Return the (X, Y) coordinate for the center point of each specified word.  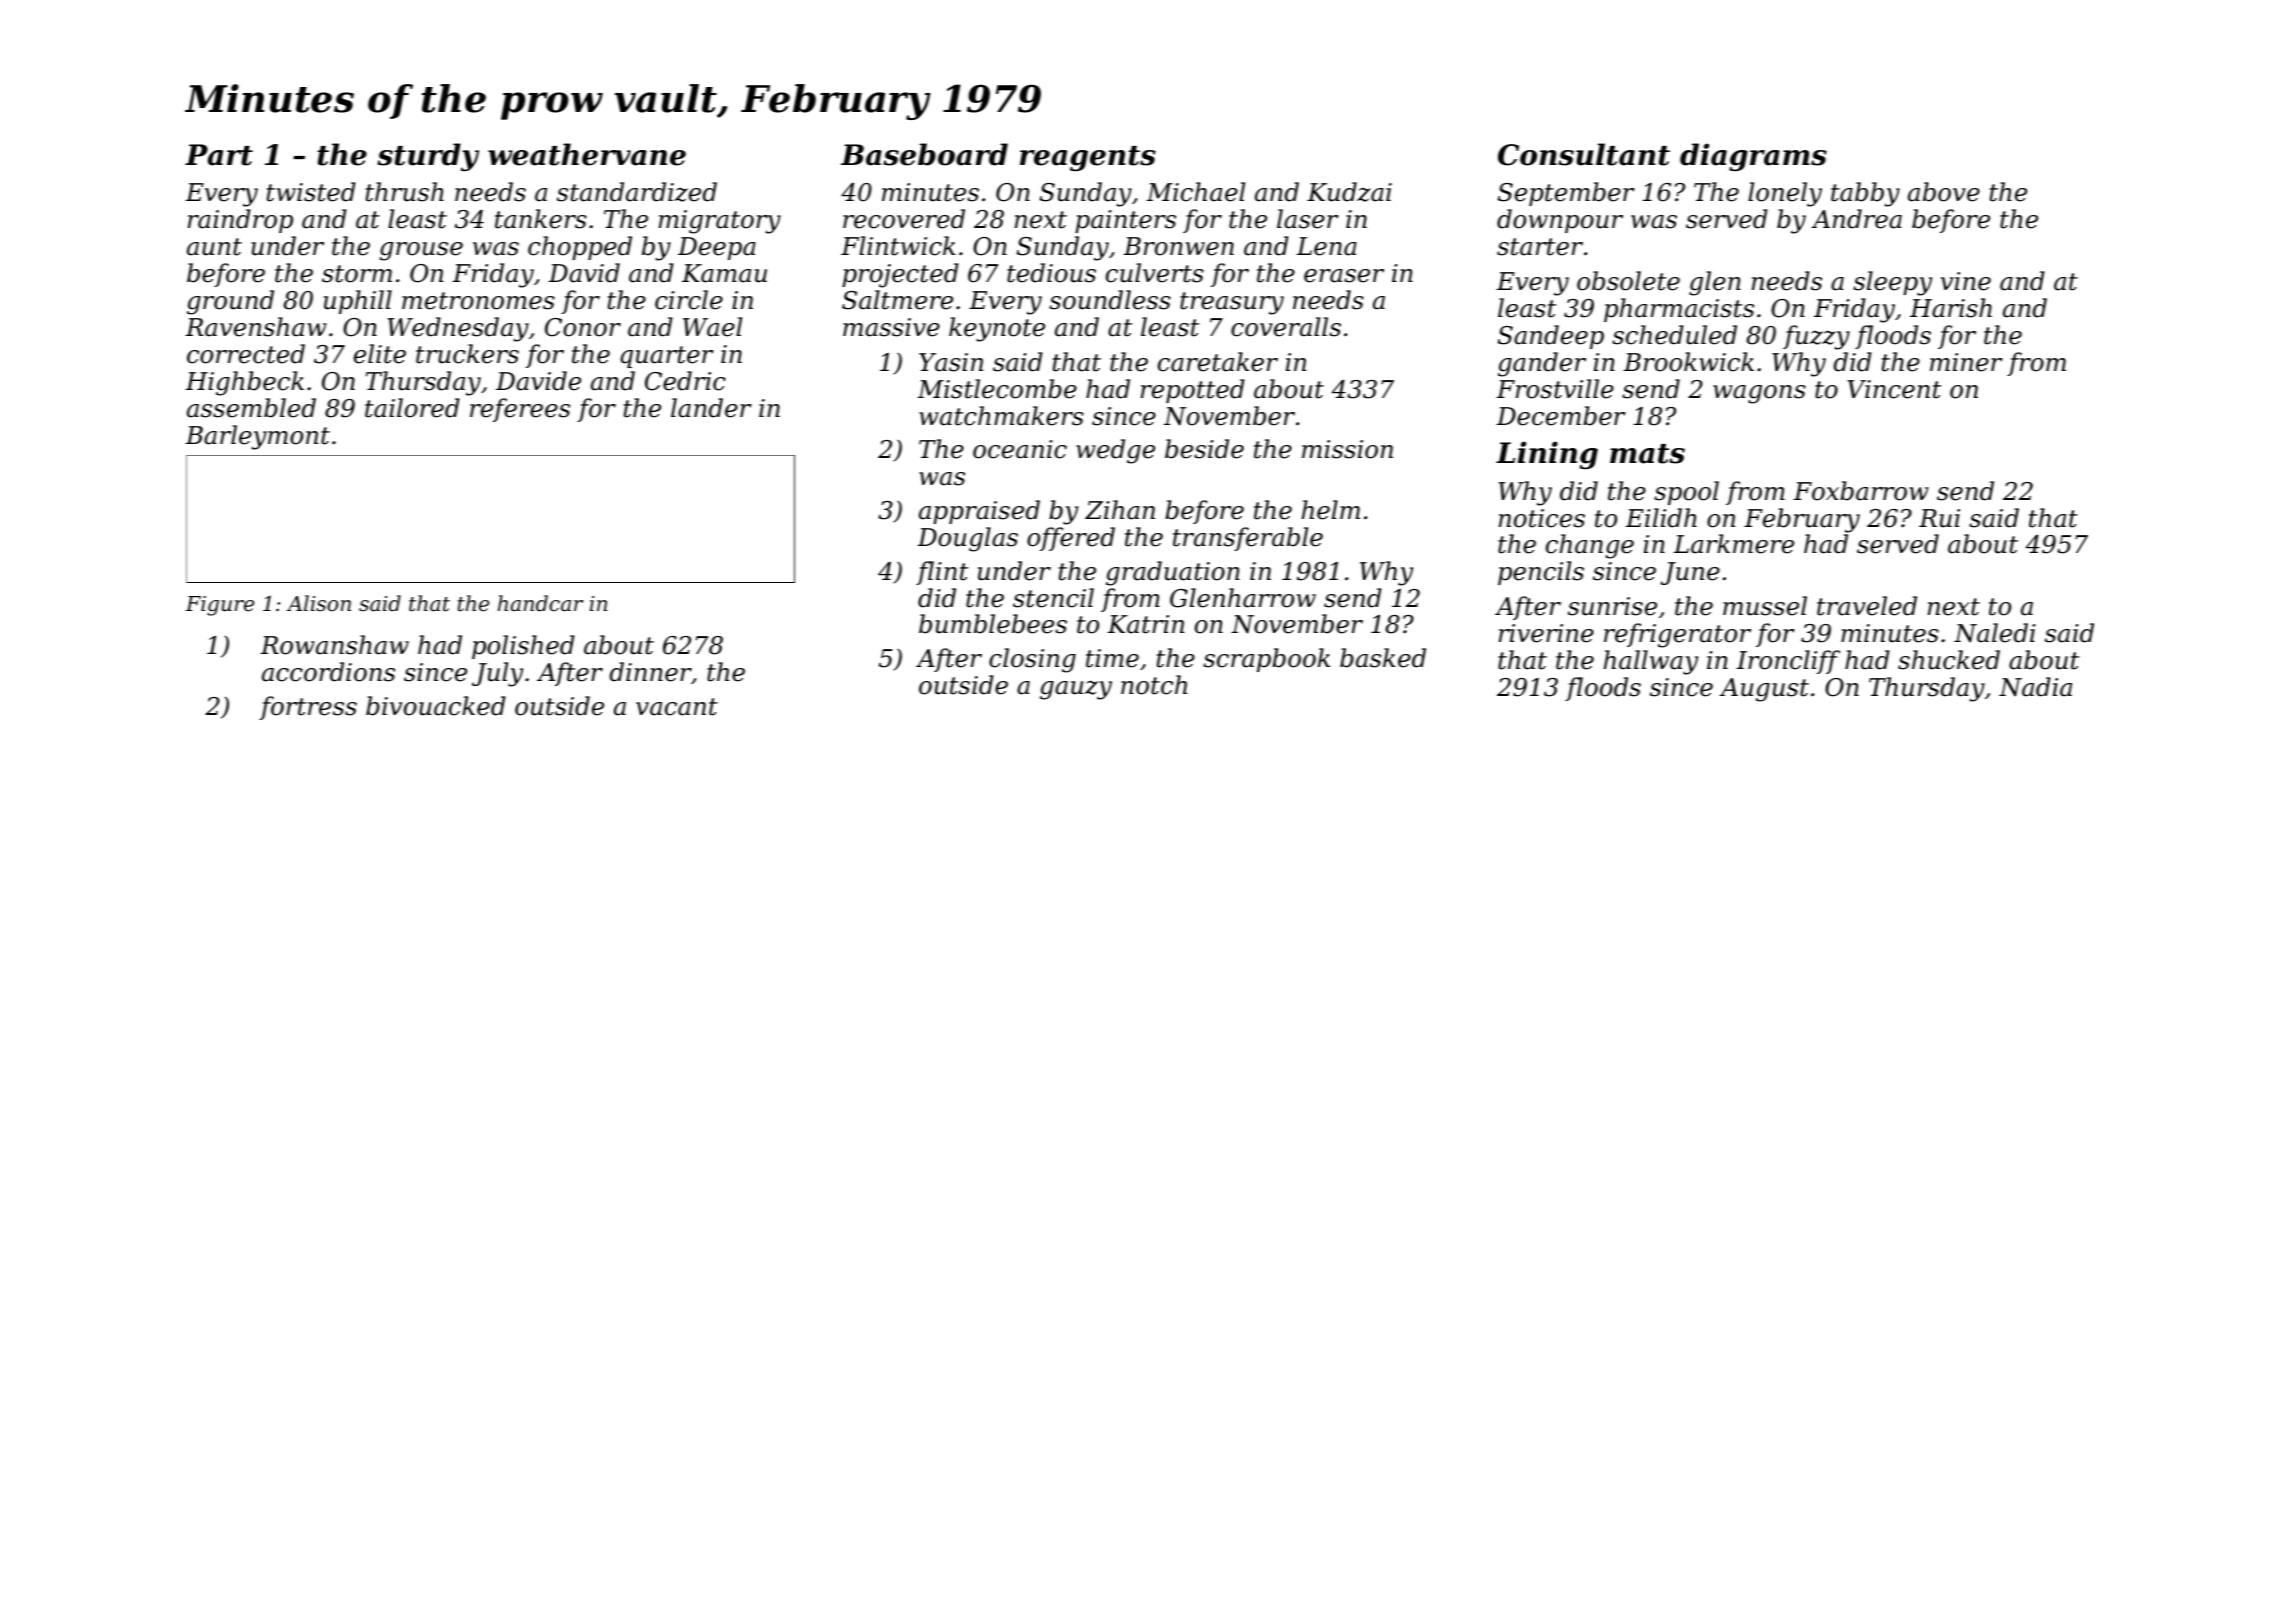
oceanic (1020, 449)
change (1590, 546)
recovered (904, 219)
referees (520, 410)
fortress (308, 708)
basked (1383, 658)
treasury (1232, 303)
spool (1686, 493)
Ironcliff (1788, 662)
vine (1966, 281)
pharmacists (1679, 310)
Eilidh (1661, 518)
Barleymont (257, 437)
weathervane (587, 154)
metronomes (478, 301)
